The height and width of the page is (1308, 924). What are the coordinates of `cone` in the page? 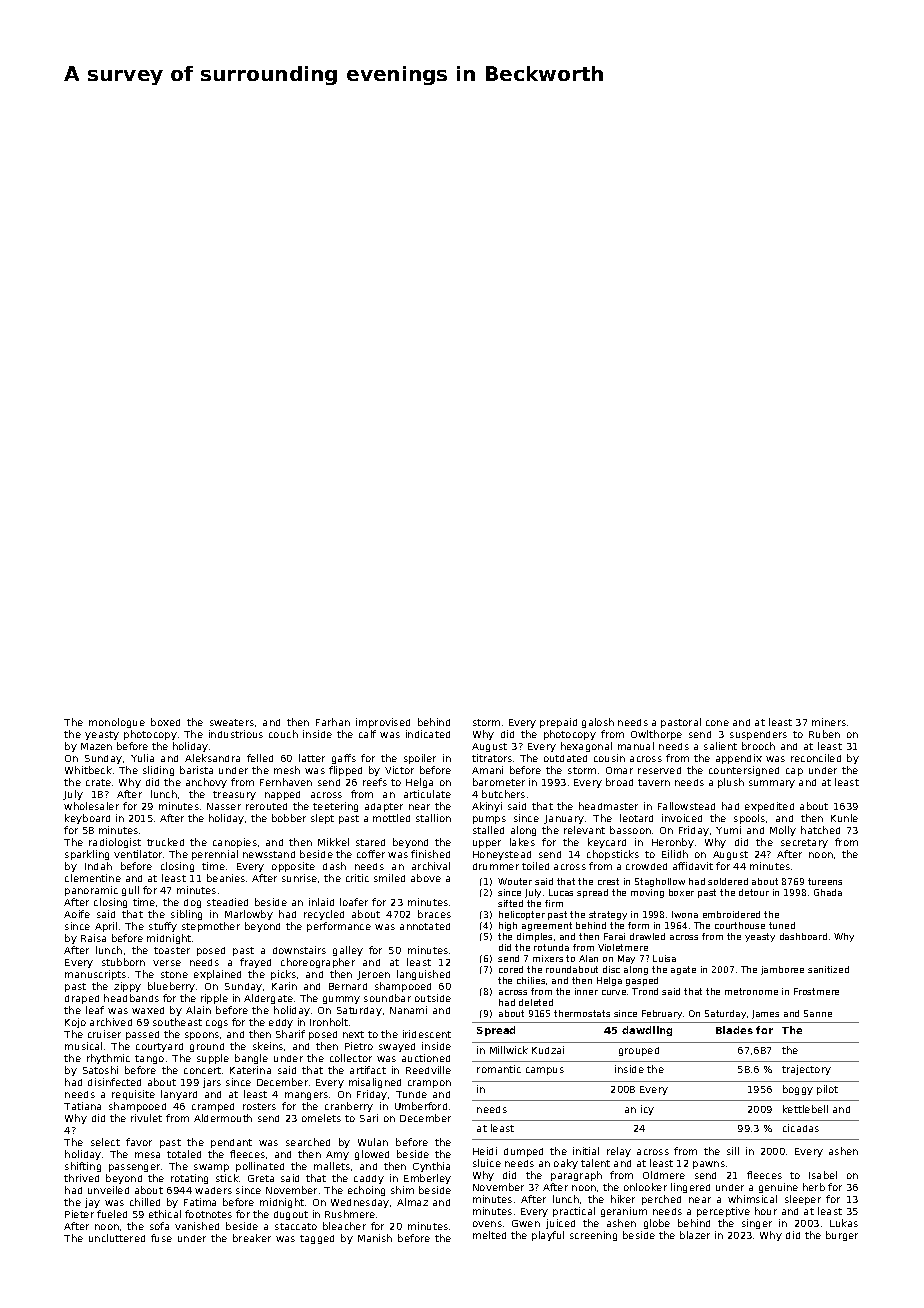 It's located at (717, 723).
